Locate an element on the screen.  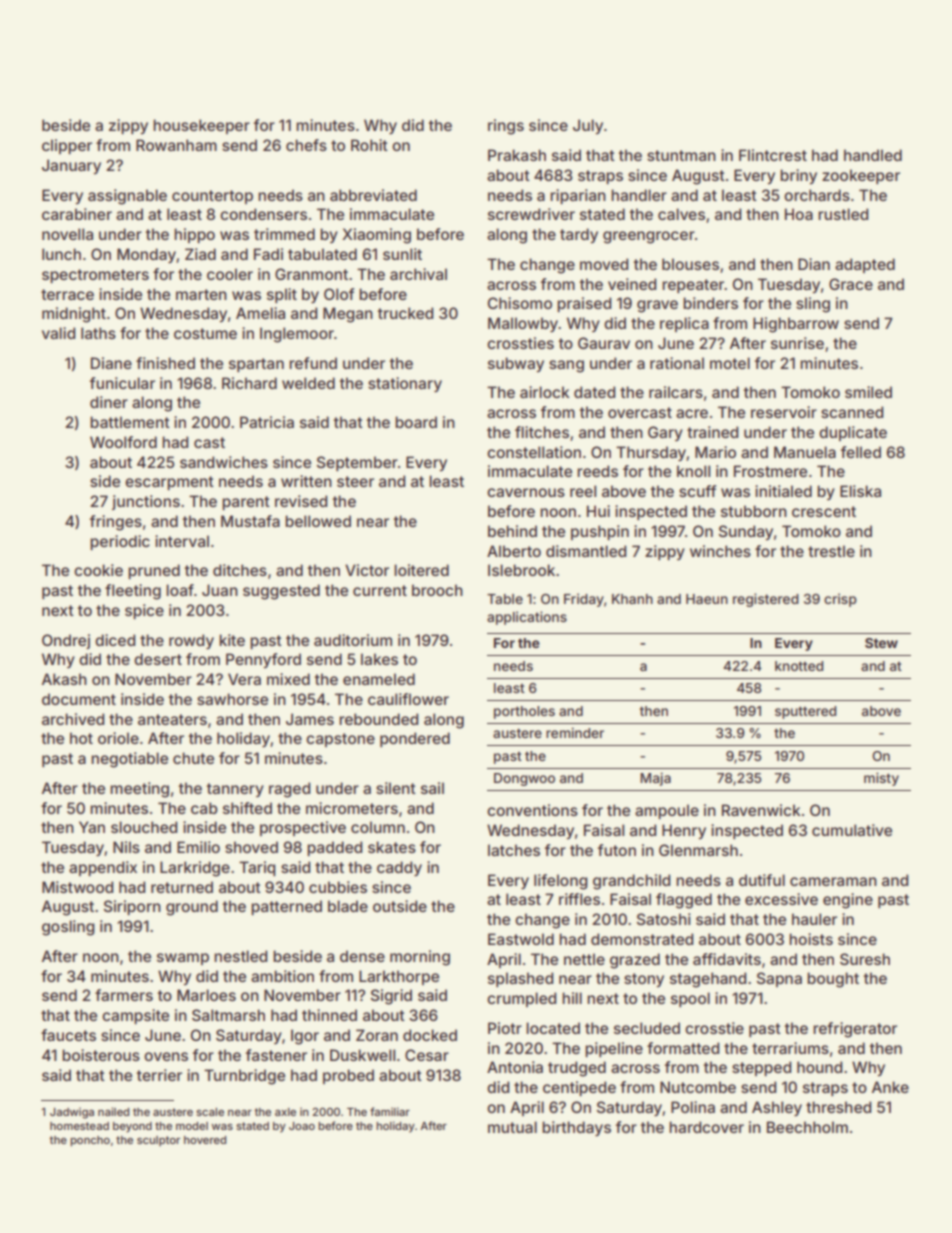
Ravenwick is located at coordinates (761, 810).
